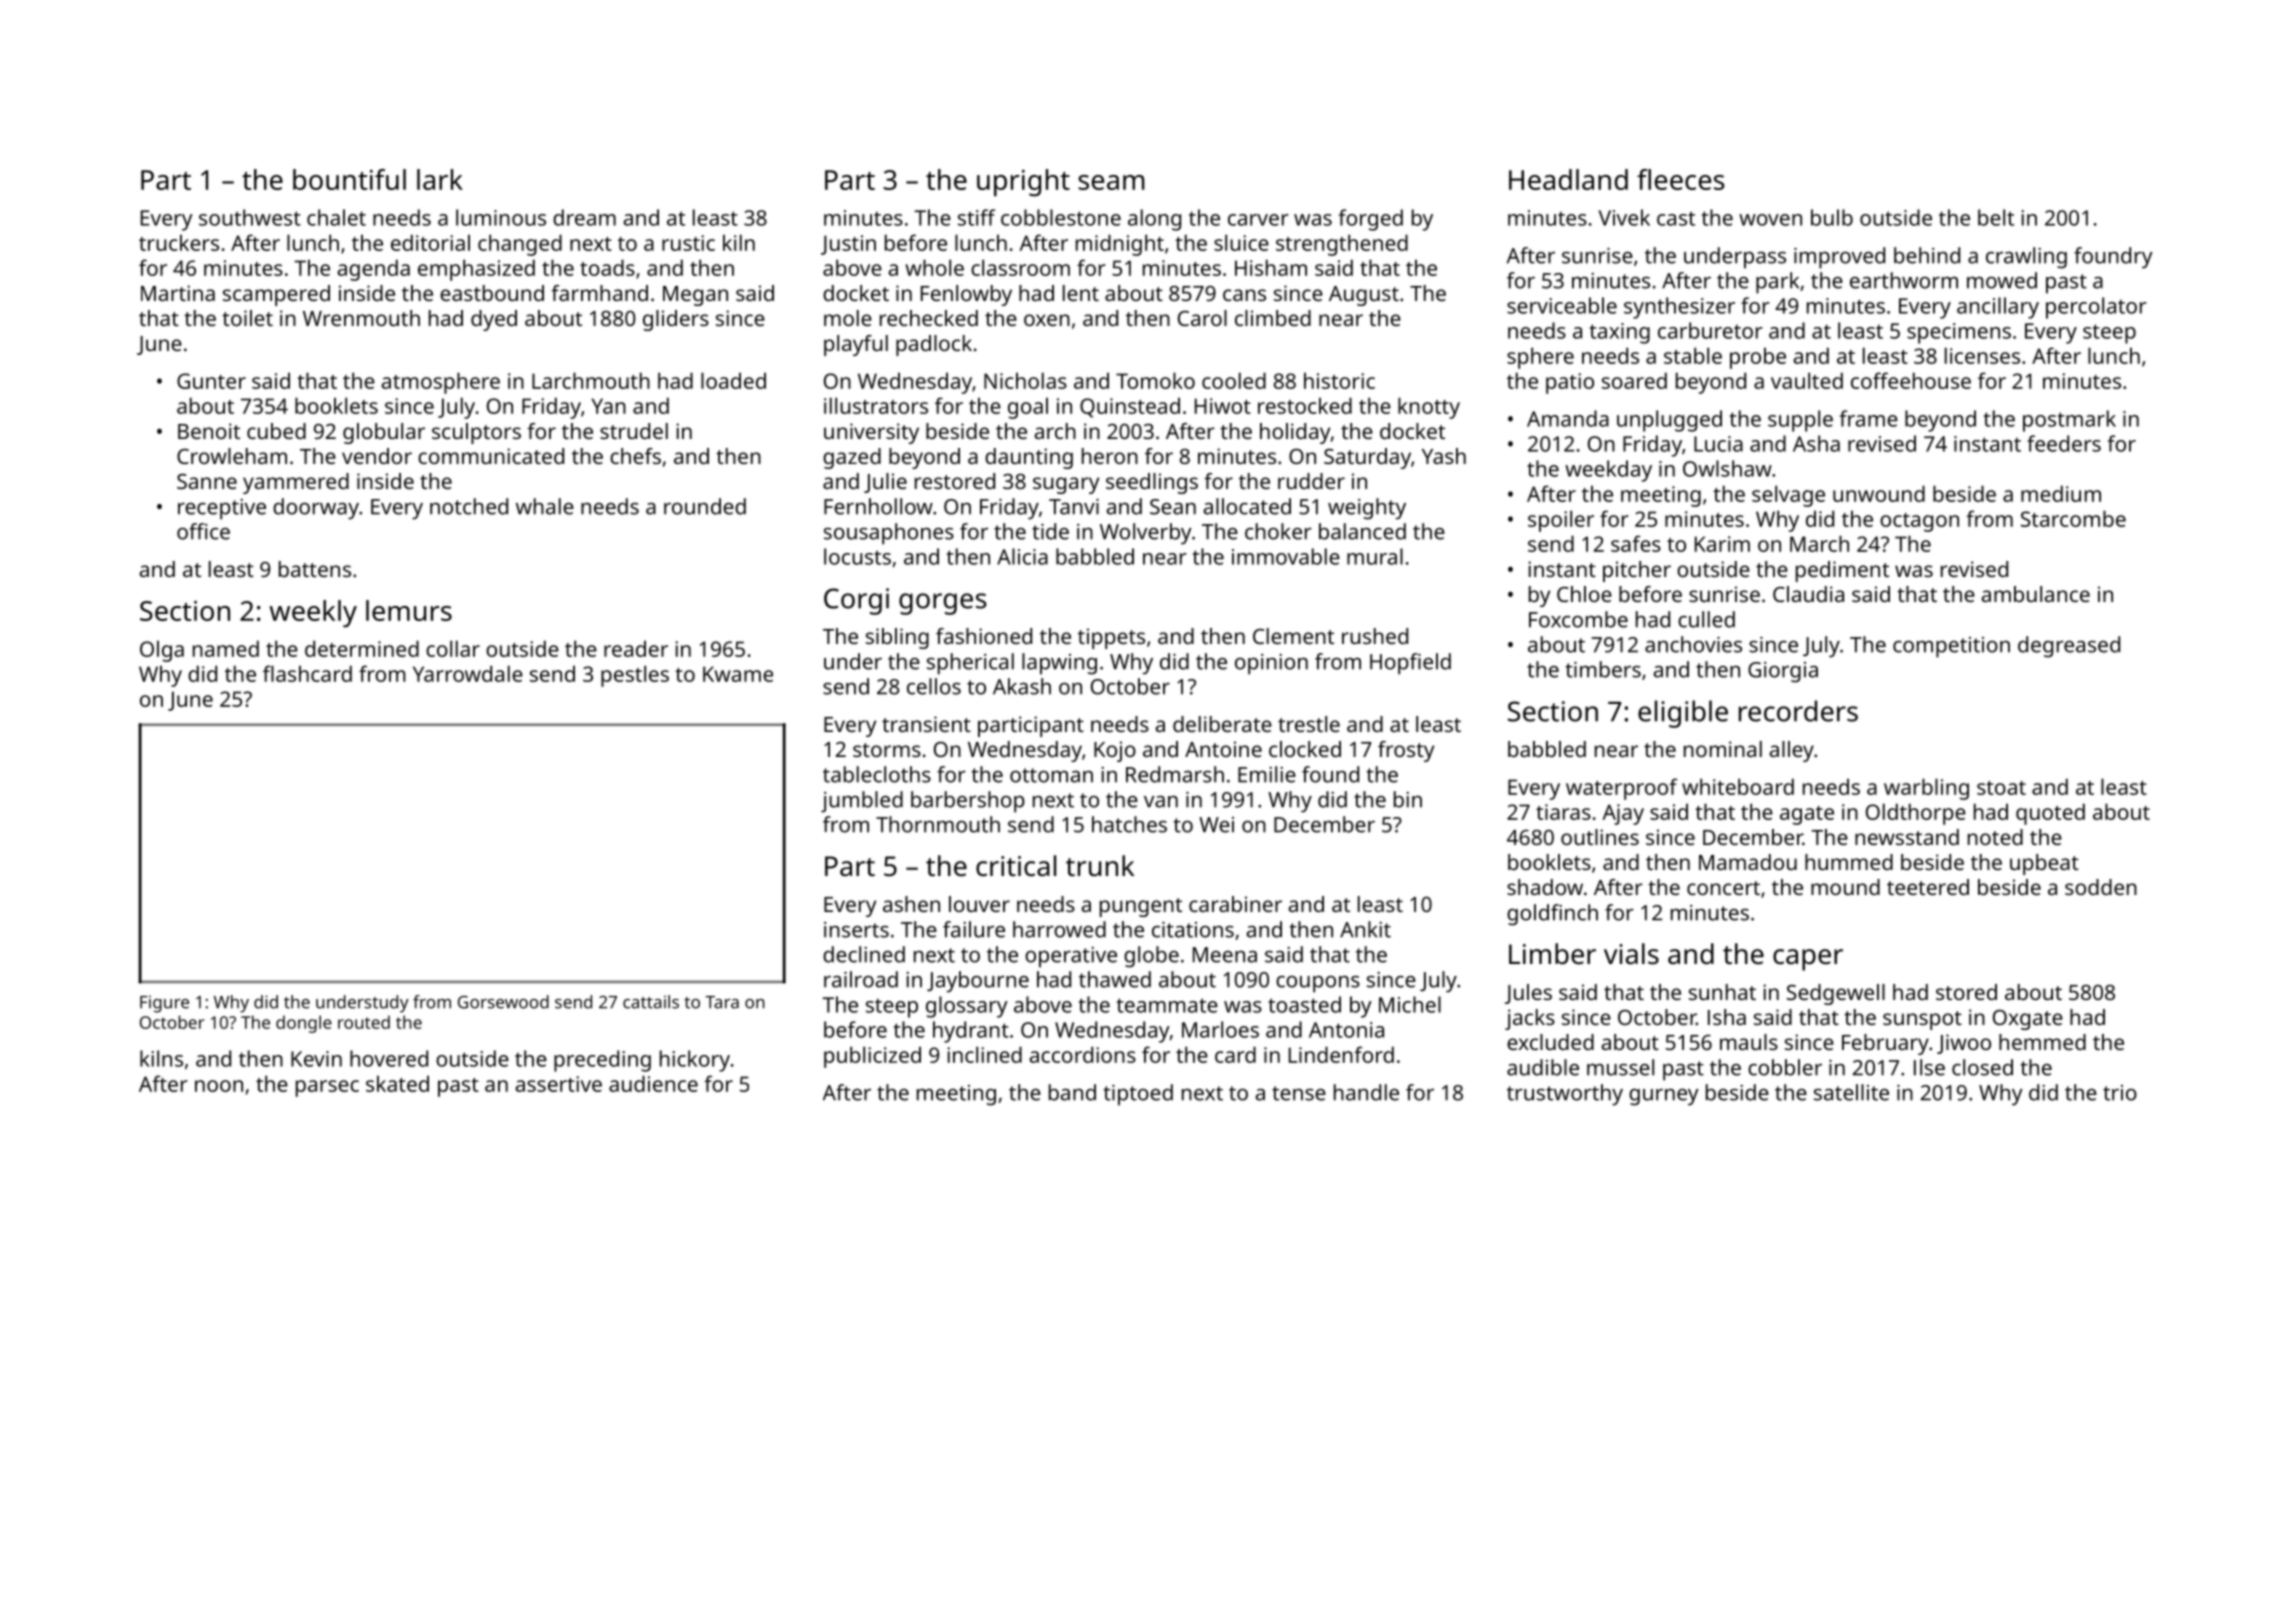 Image resolution: width=2292 pixels, height=1620 pixels. Describe the element at coordinates (1693, 355) in the screenshot. I see `stable` at that location.
